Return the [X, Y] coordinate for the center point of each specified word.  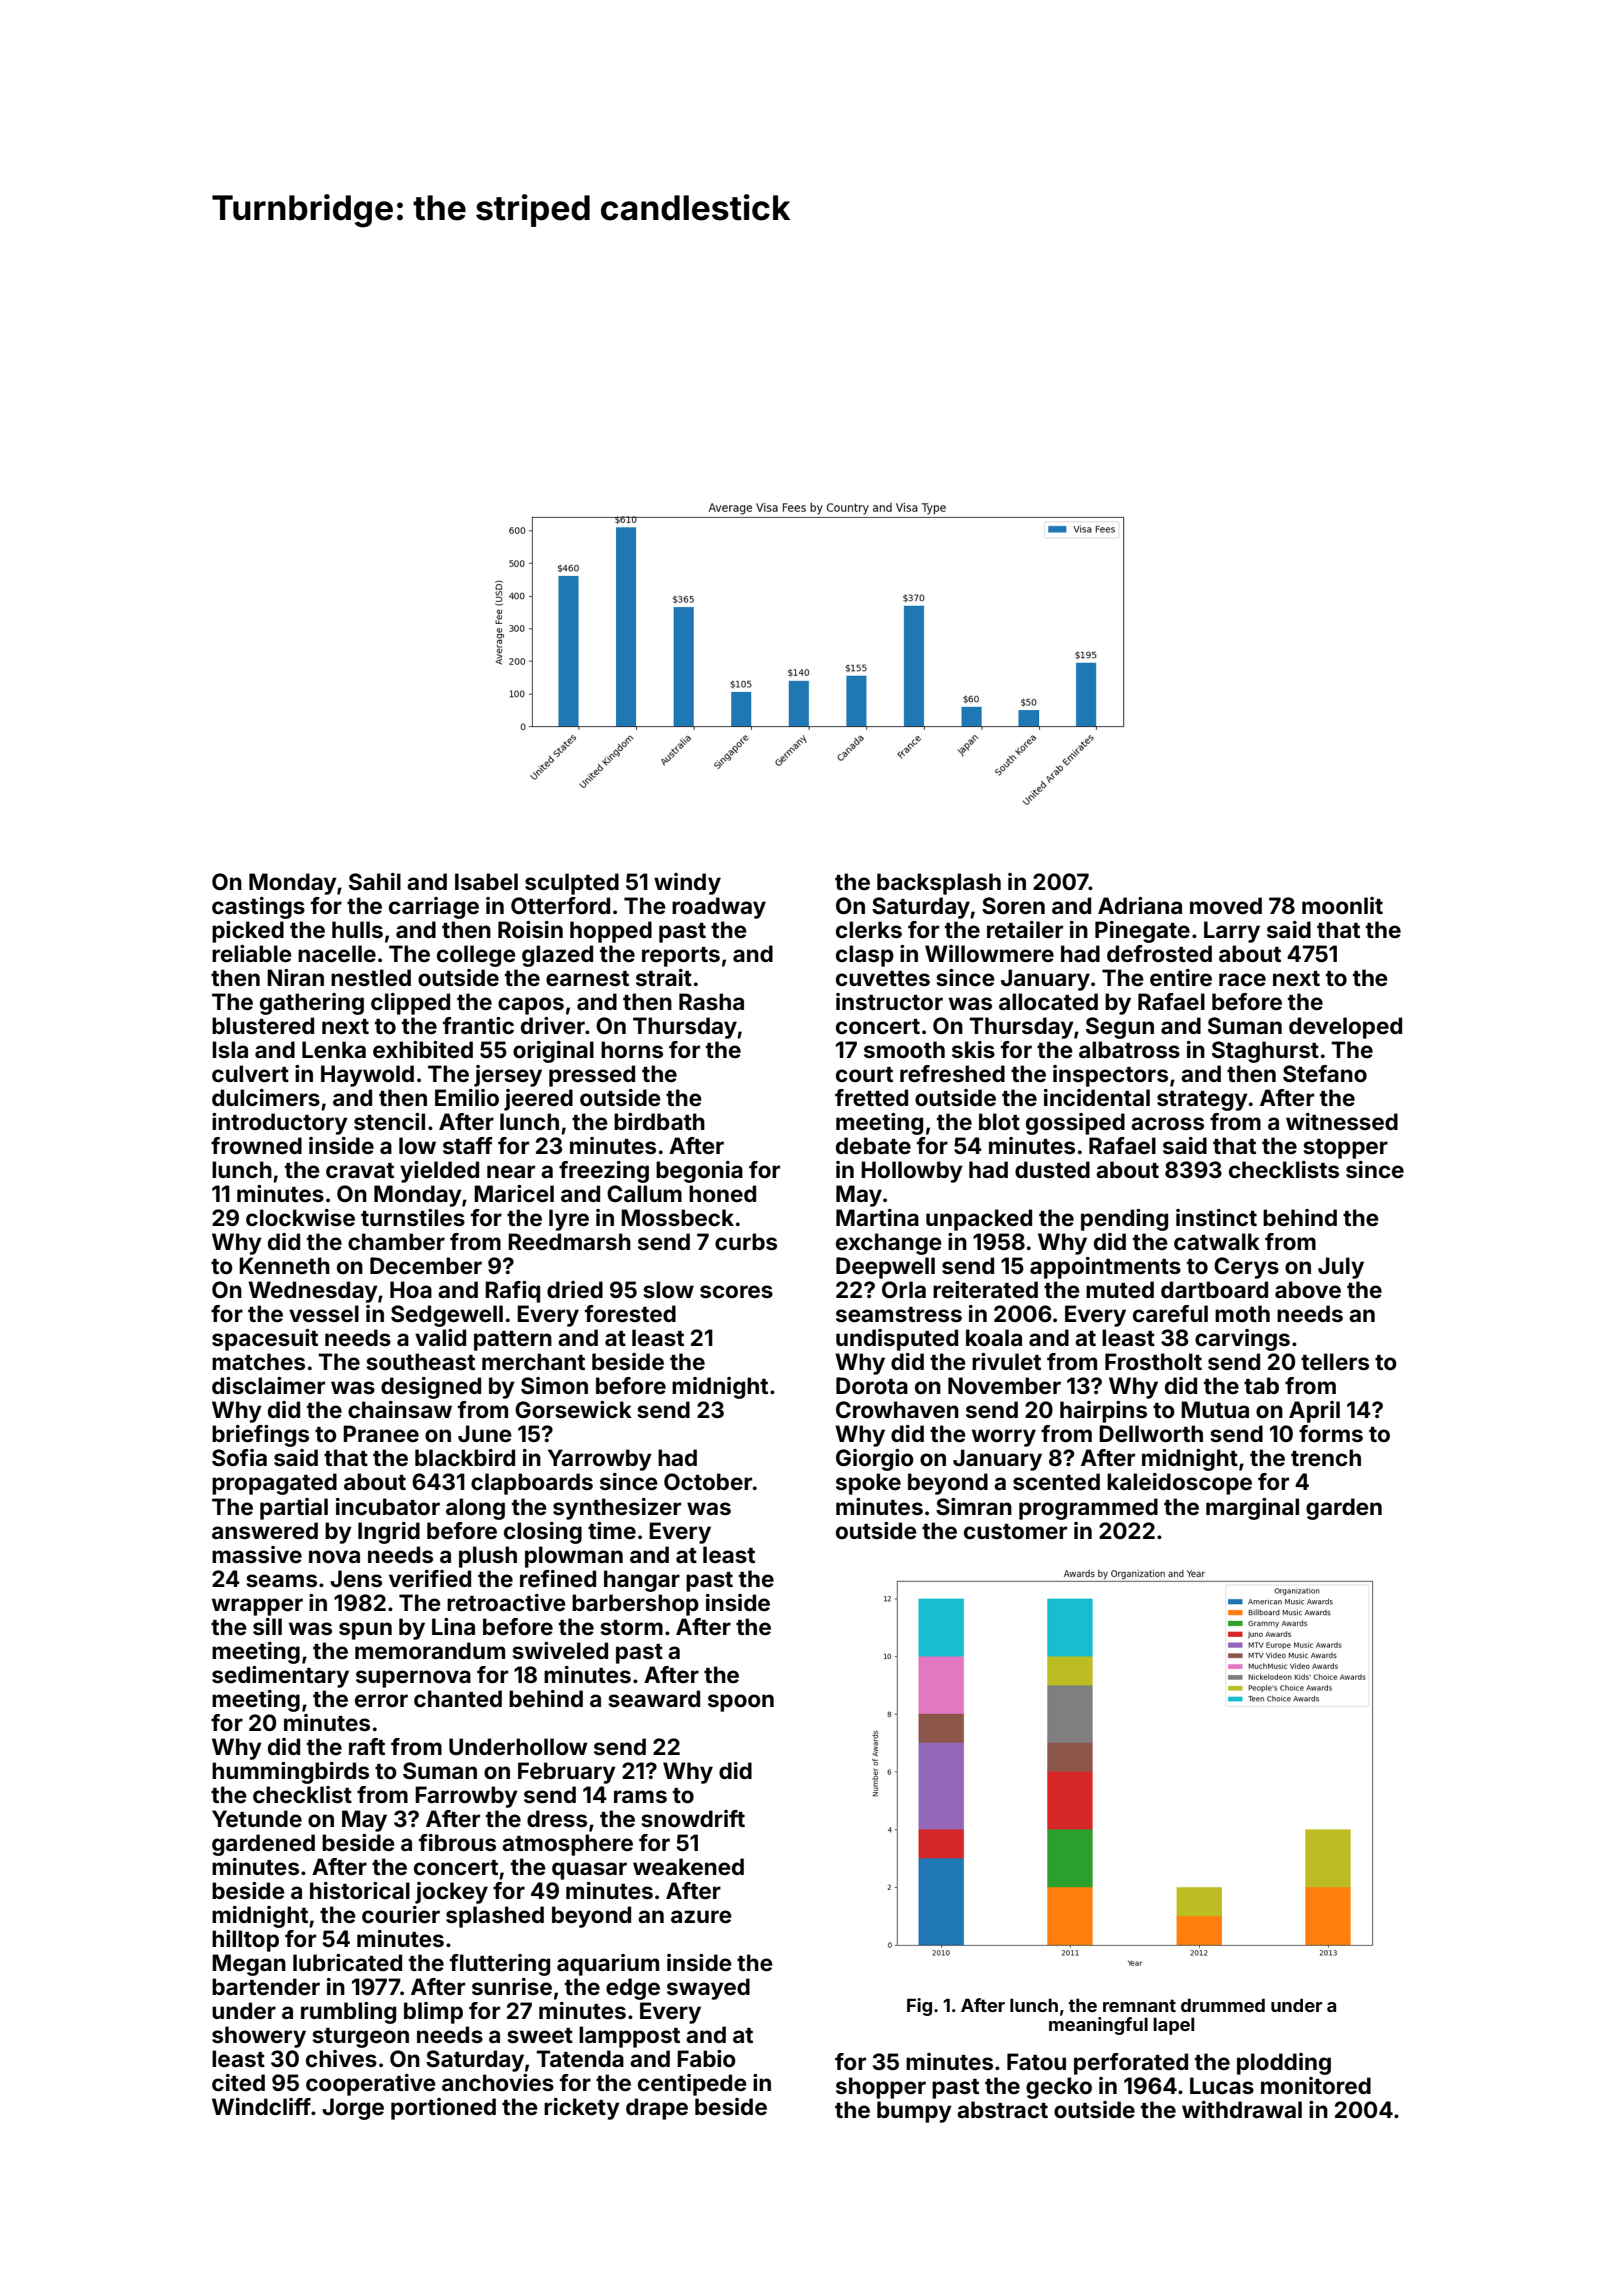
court [864, 1074]
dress [557, 1818]
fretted [871, 1097]
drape [657, 2109]
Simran [974, 1506]
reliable [252, 953]
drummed [1223, 2005]
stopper [1345, 1149]
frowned [256, 1145]
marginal [1252, 1509]
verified [430, 1578]
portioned [443, 2109]
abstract [1002, 2109]
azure [701, 1916]
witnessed [1342, 1121]
